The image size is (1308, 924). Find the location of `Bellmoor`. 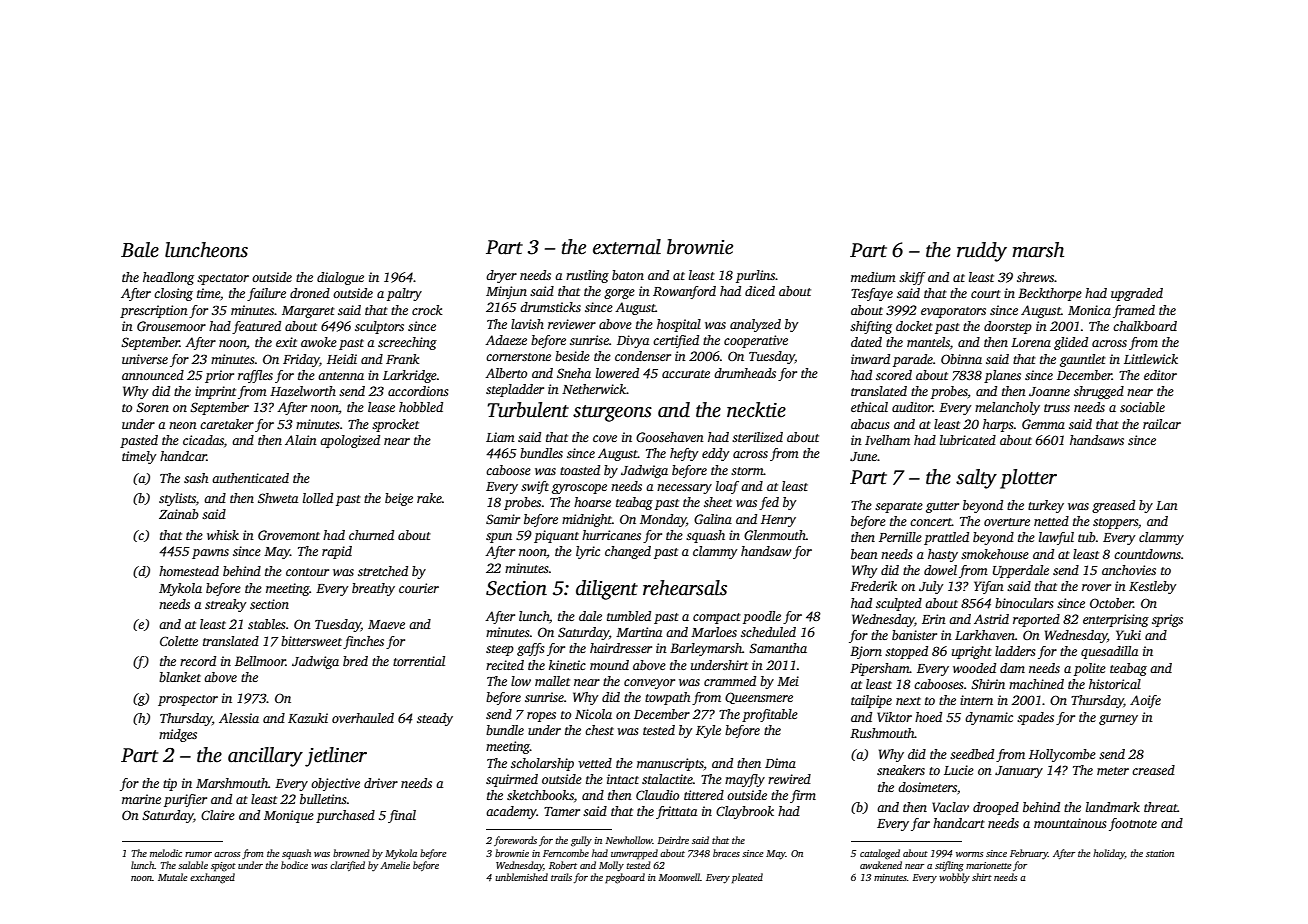

Bellmoor is located at coordinates (260, 661).
